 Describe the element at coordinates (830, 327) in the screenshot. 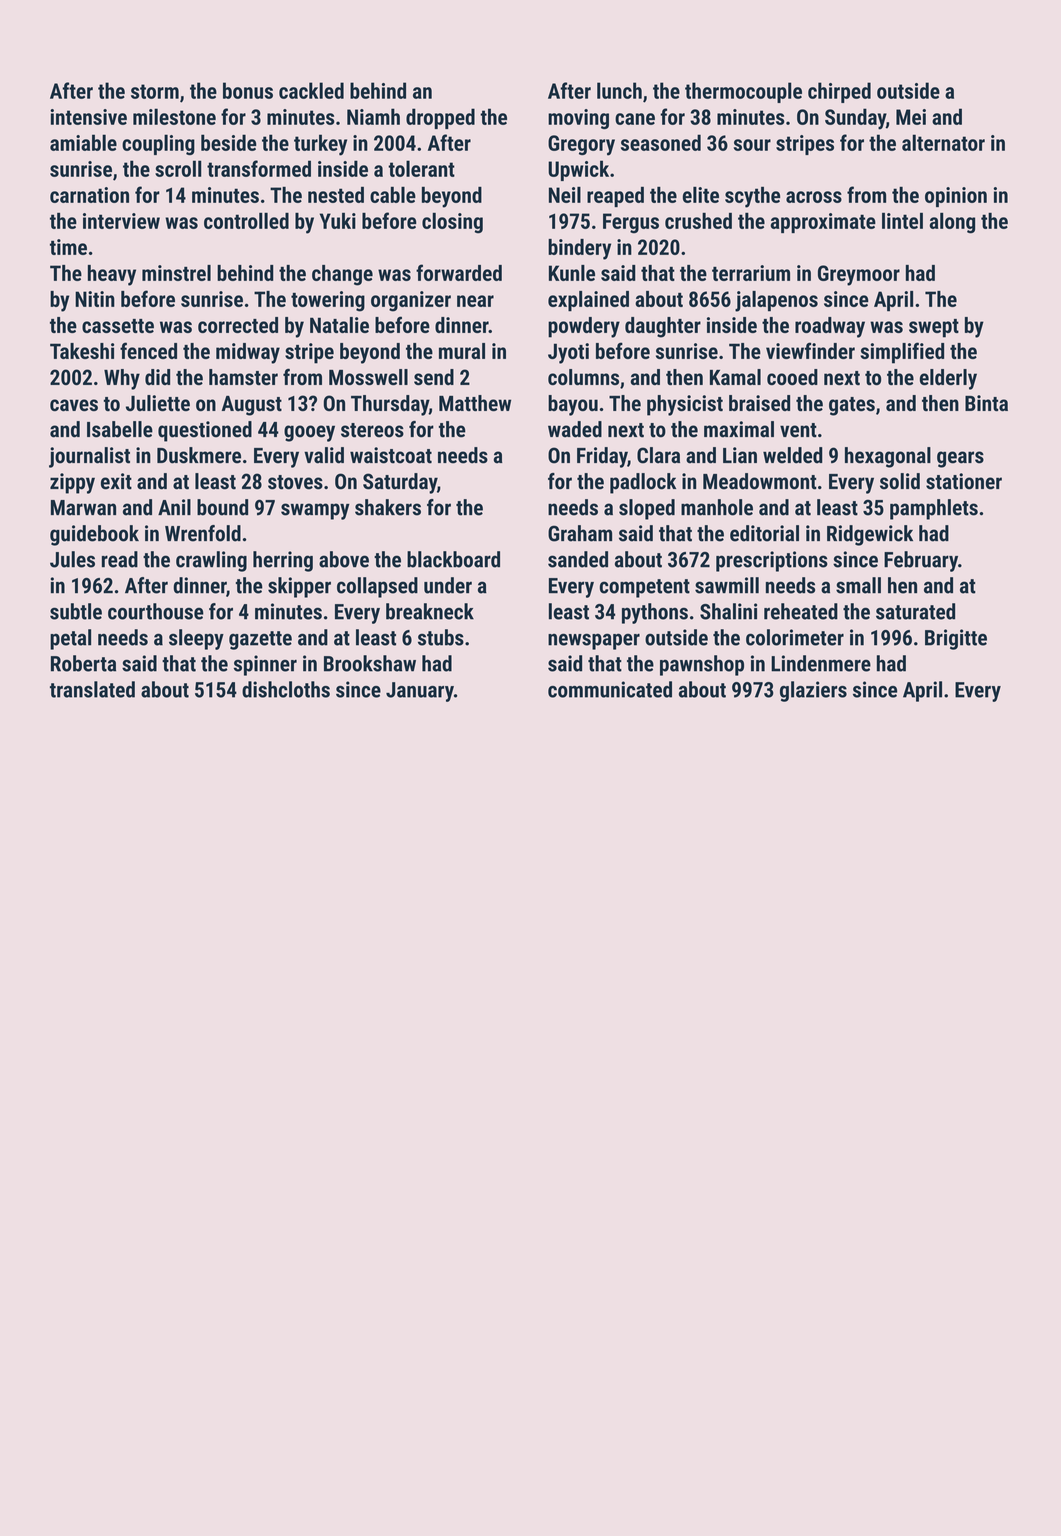

I see `roadway` at that location.
